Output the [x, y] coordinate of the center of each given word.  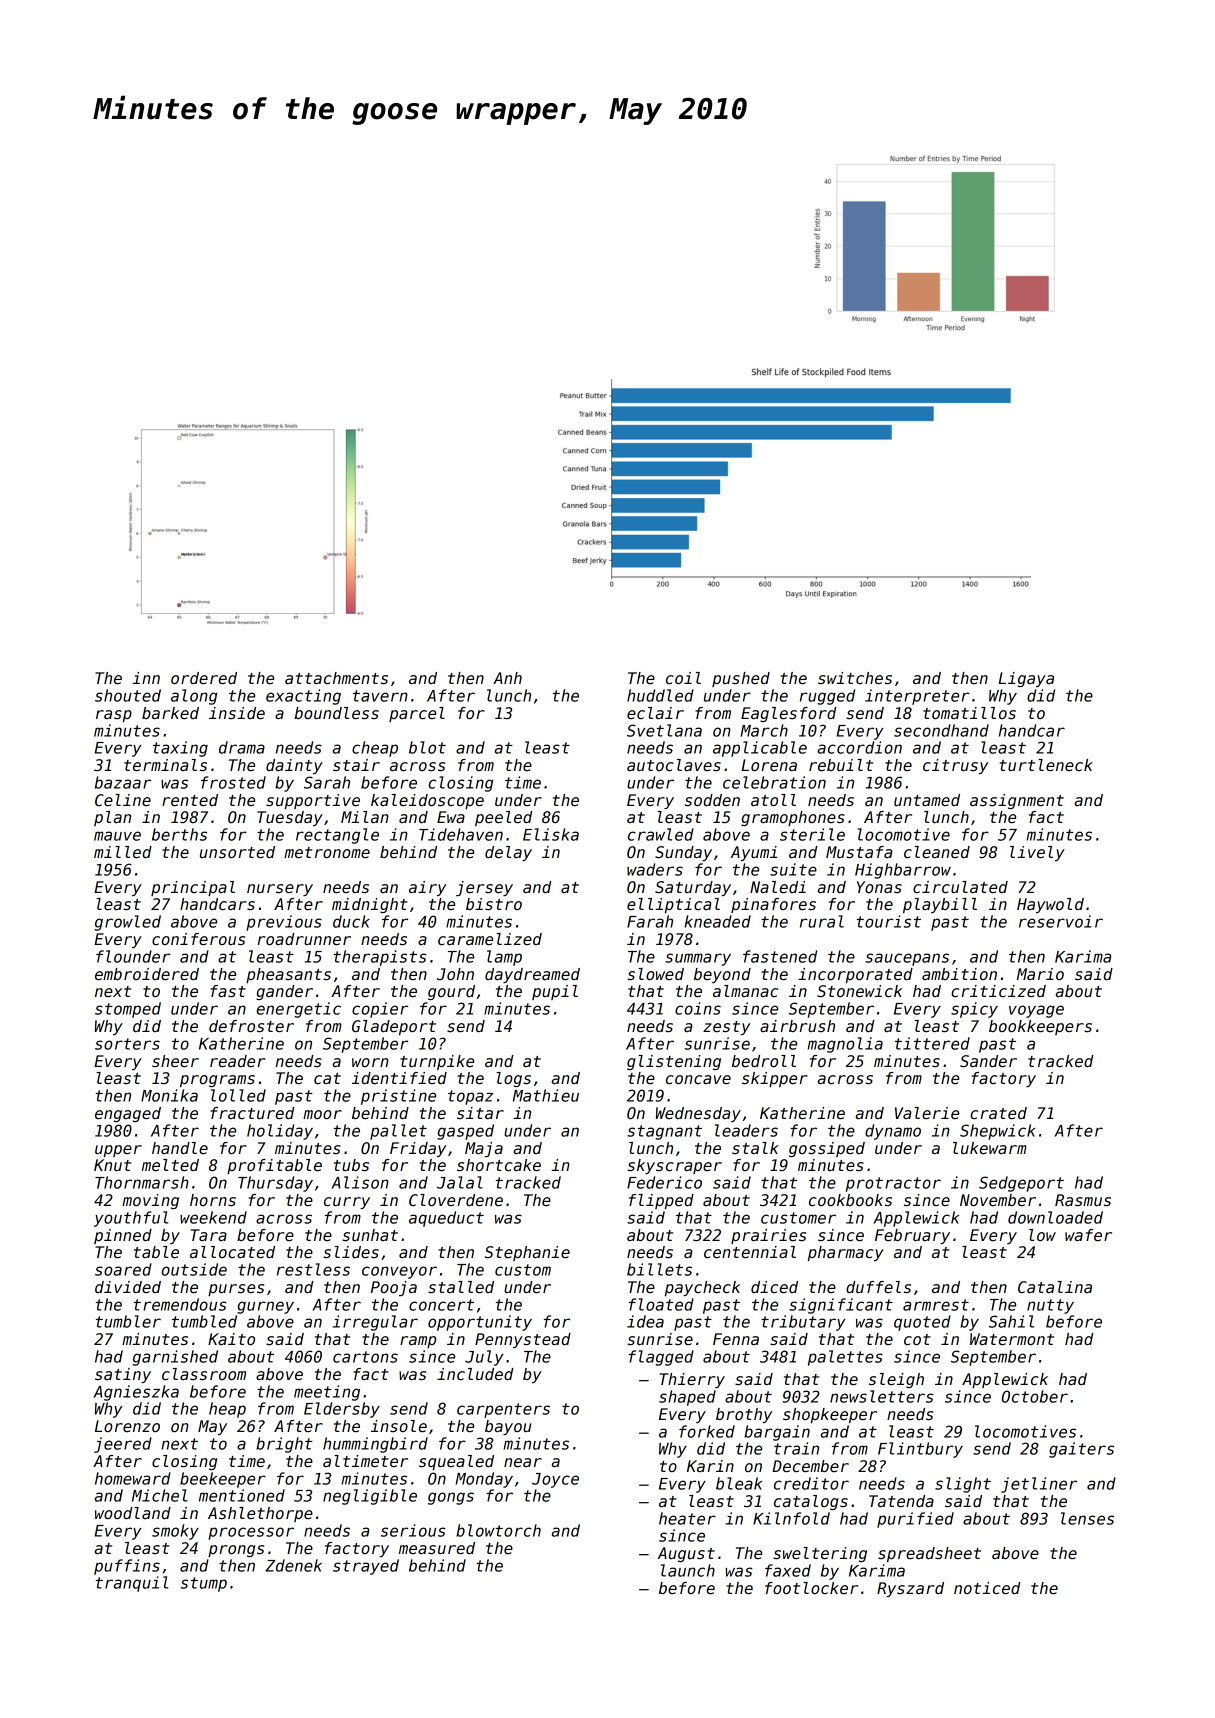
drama [242, 747]
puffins [127, 1567]
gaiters [1081, 1450]
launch [688, 1570]
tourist [889, 921]
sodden [712, 800]
